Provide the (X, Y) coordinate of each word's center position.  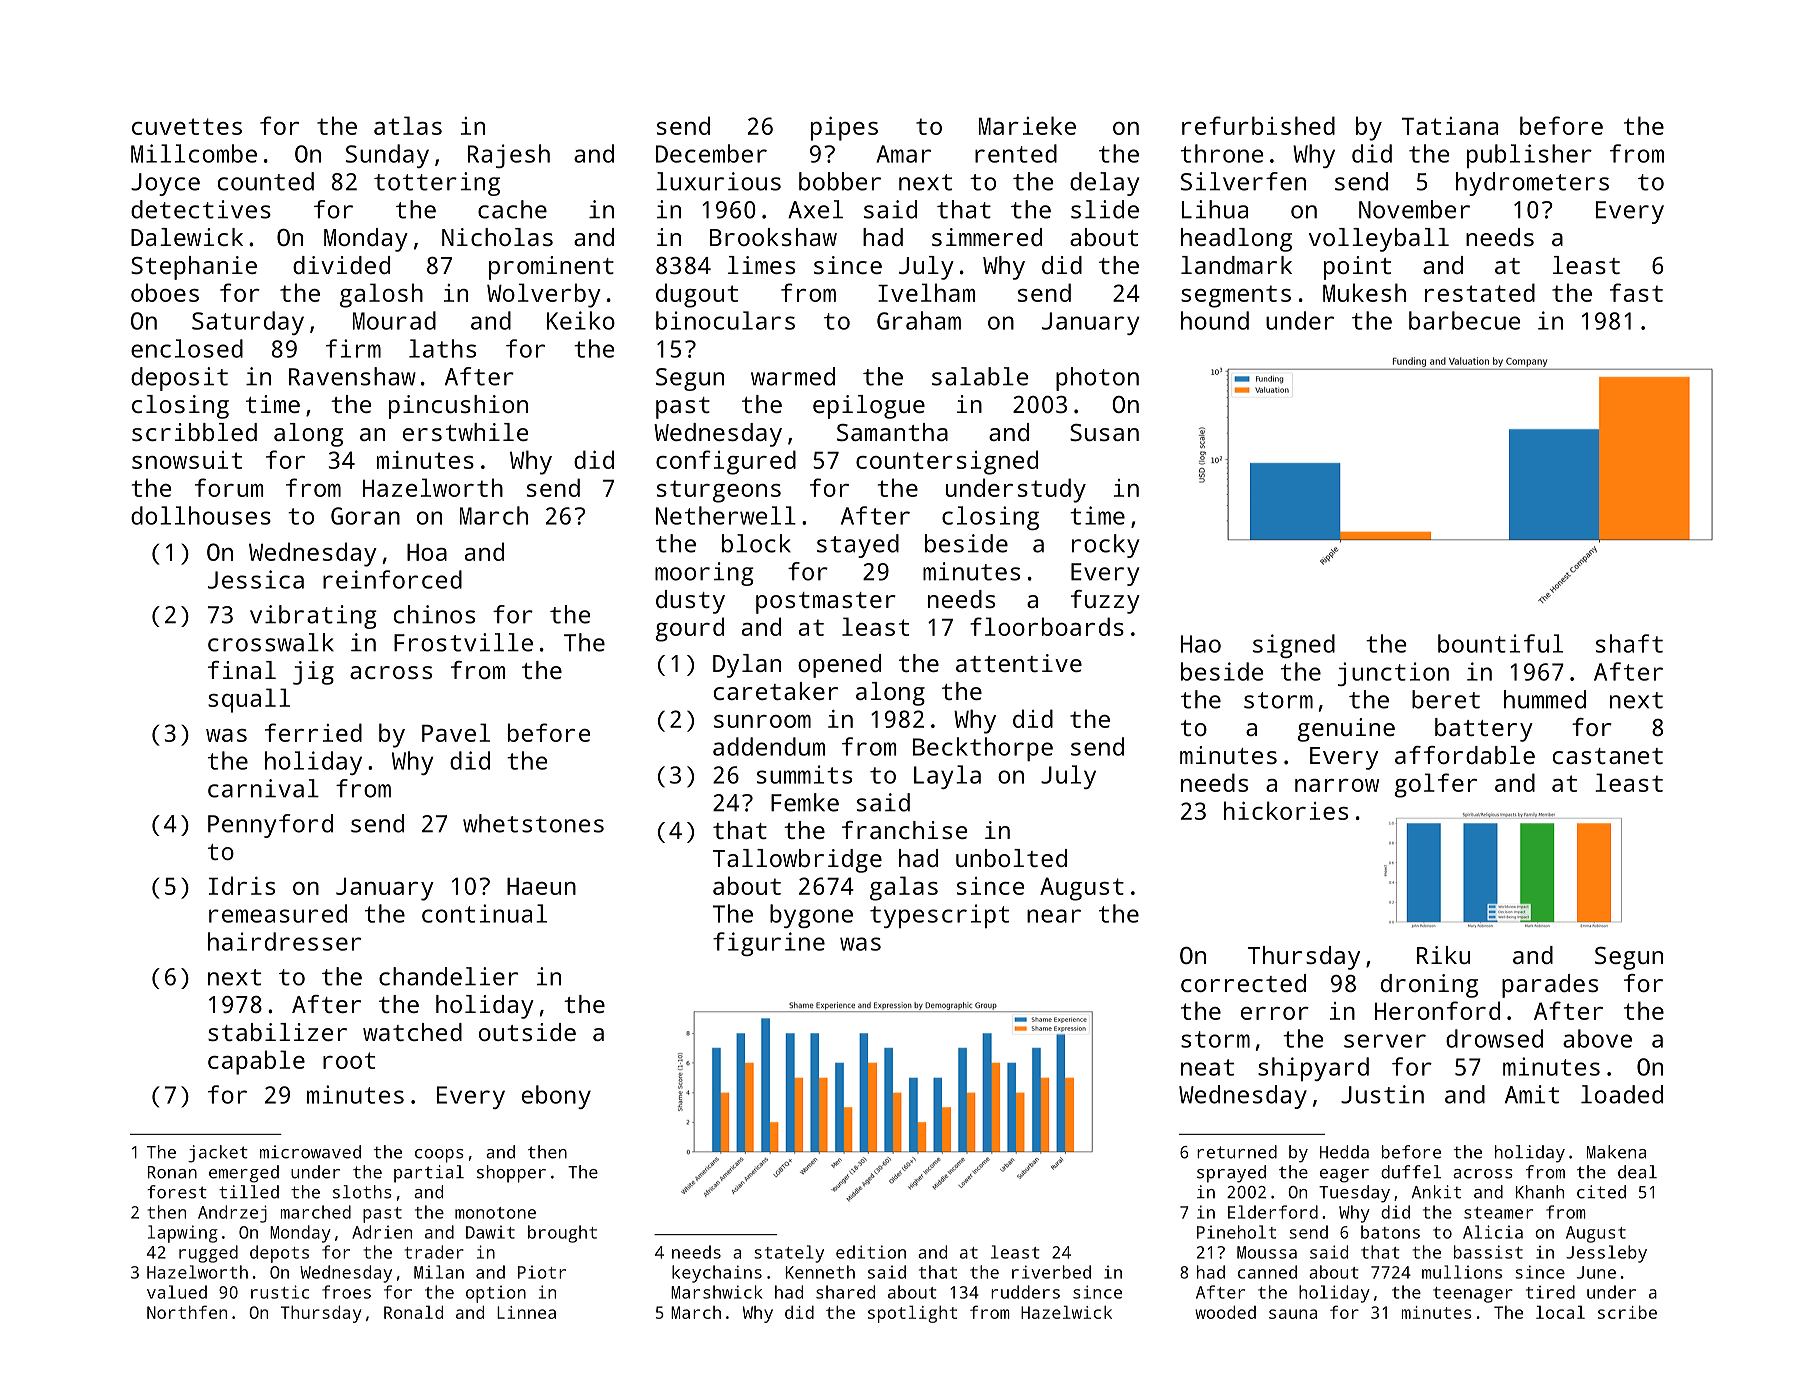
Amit (1532, 1094)
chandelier (448, 976)
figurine (769, 944)
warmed (793, 376)
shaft (1629, 643)
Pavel (456, 732)
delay (1104, 184)
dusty (690, 602)
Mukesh (1364, 292)
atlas (408, 125)
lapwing (183, 1234)
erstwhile (465, 432)
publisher (1529, 156)
